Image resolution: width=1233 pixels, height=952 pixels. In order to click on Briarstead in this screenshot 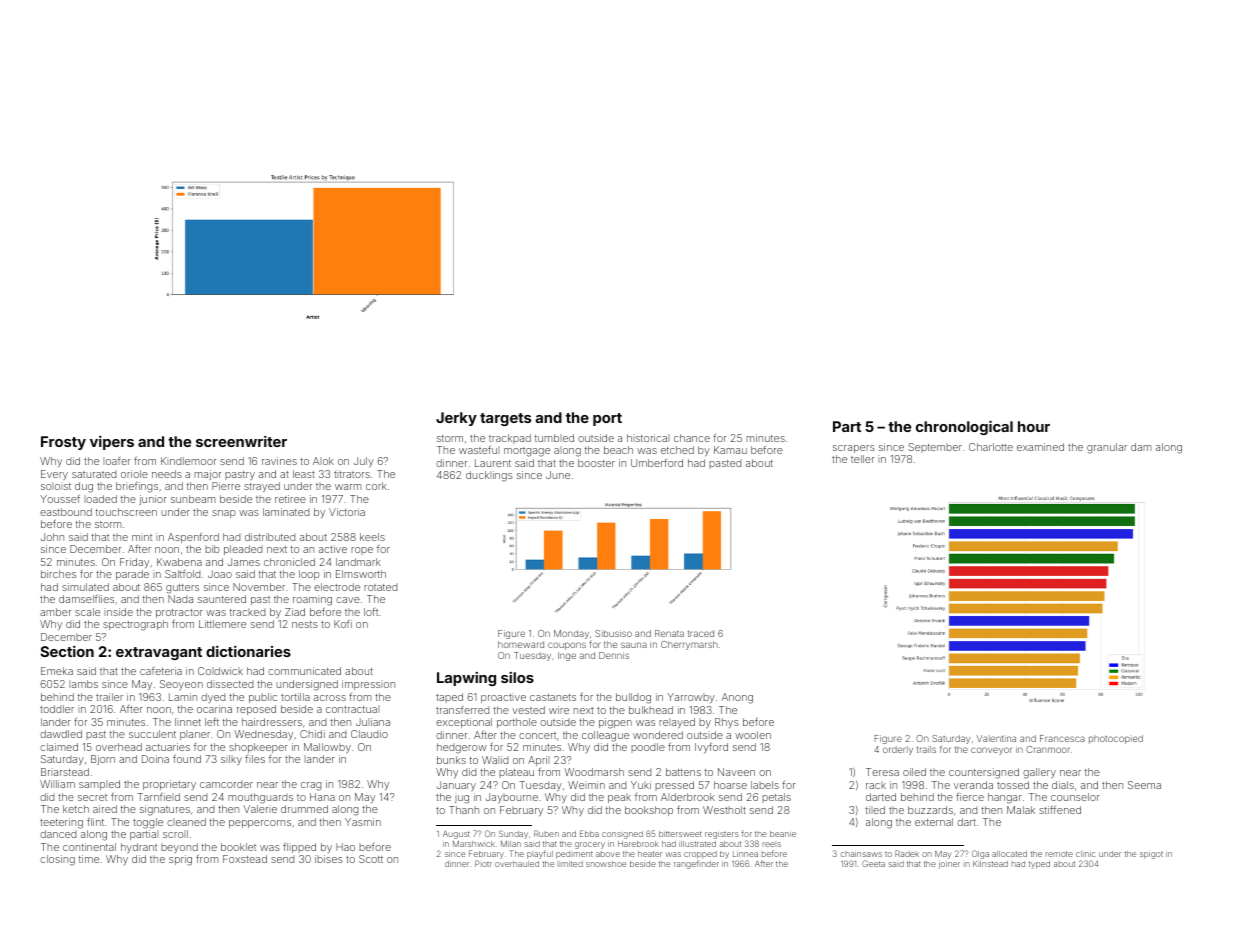, I will do `click(65, 772)`.
